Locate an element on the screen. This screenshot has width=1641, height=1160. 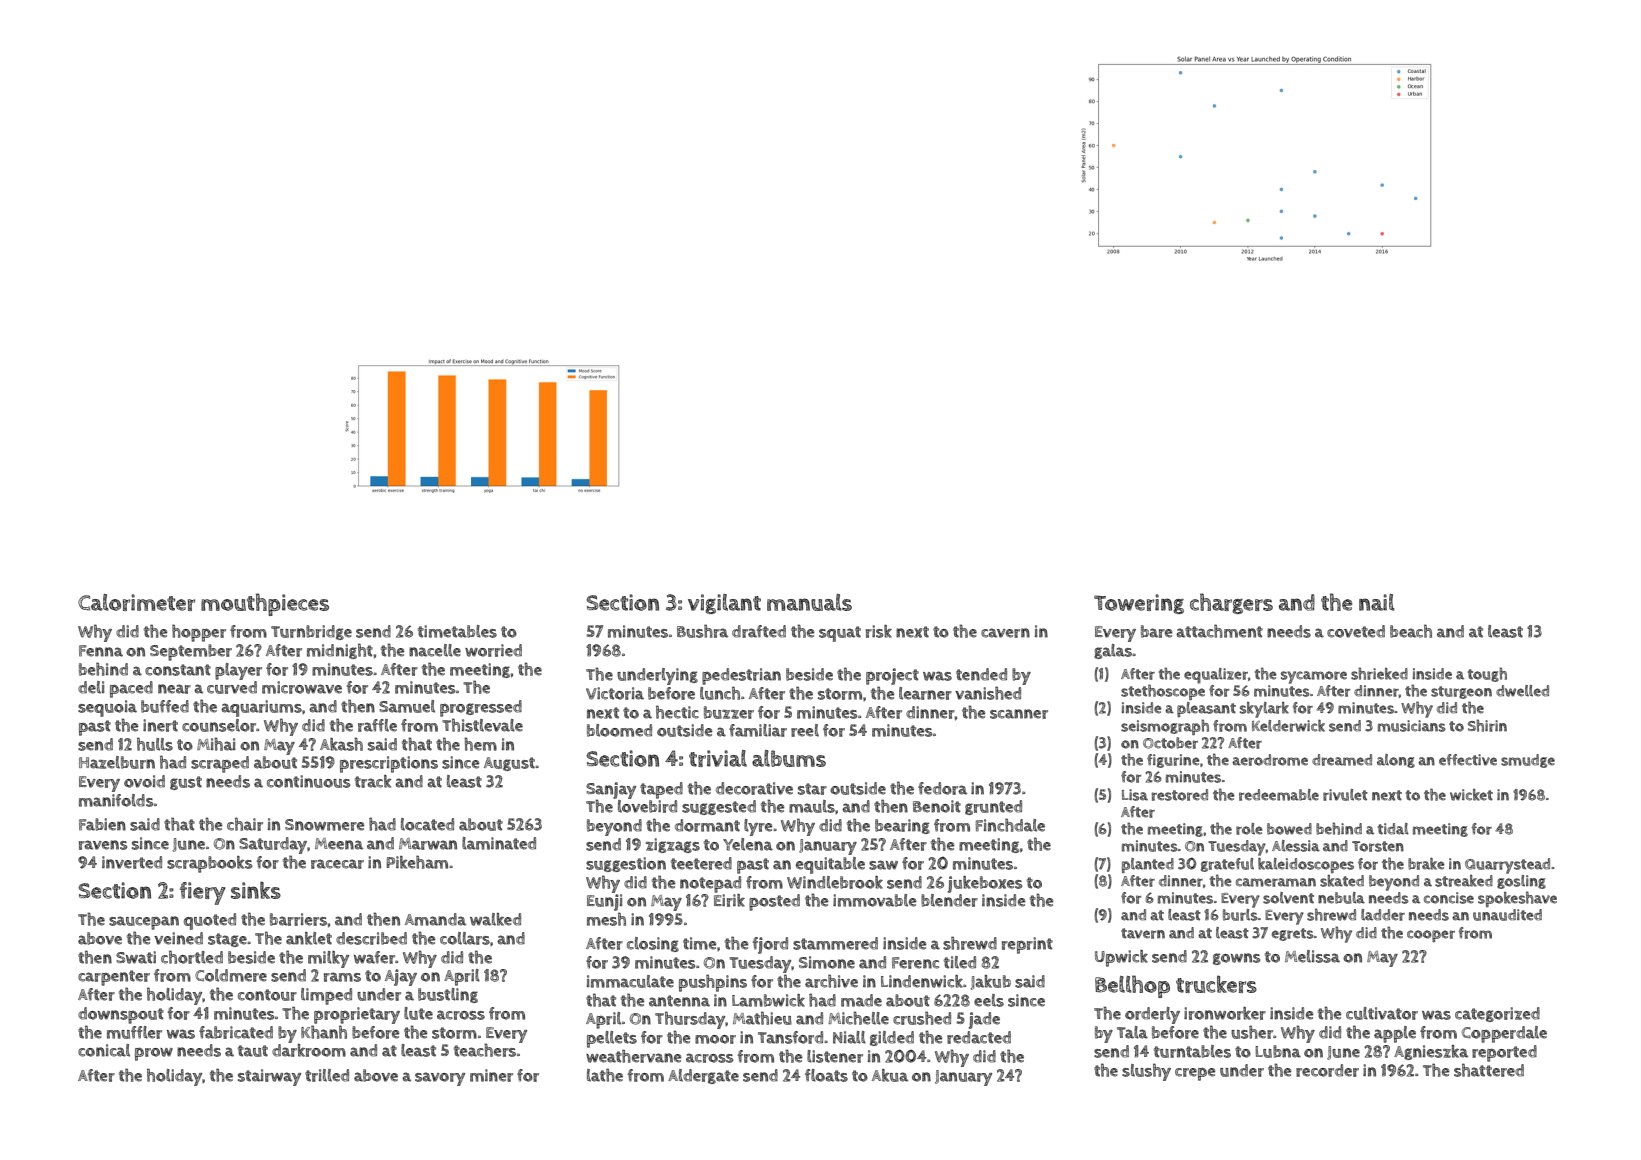
Akua is located at coordinates (890, 1075).
